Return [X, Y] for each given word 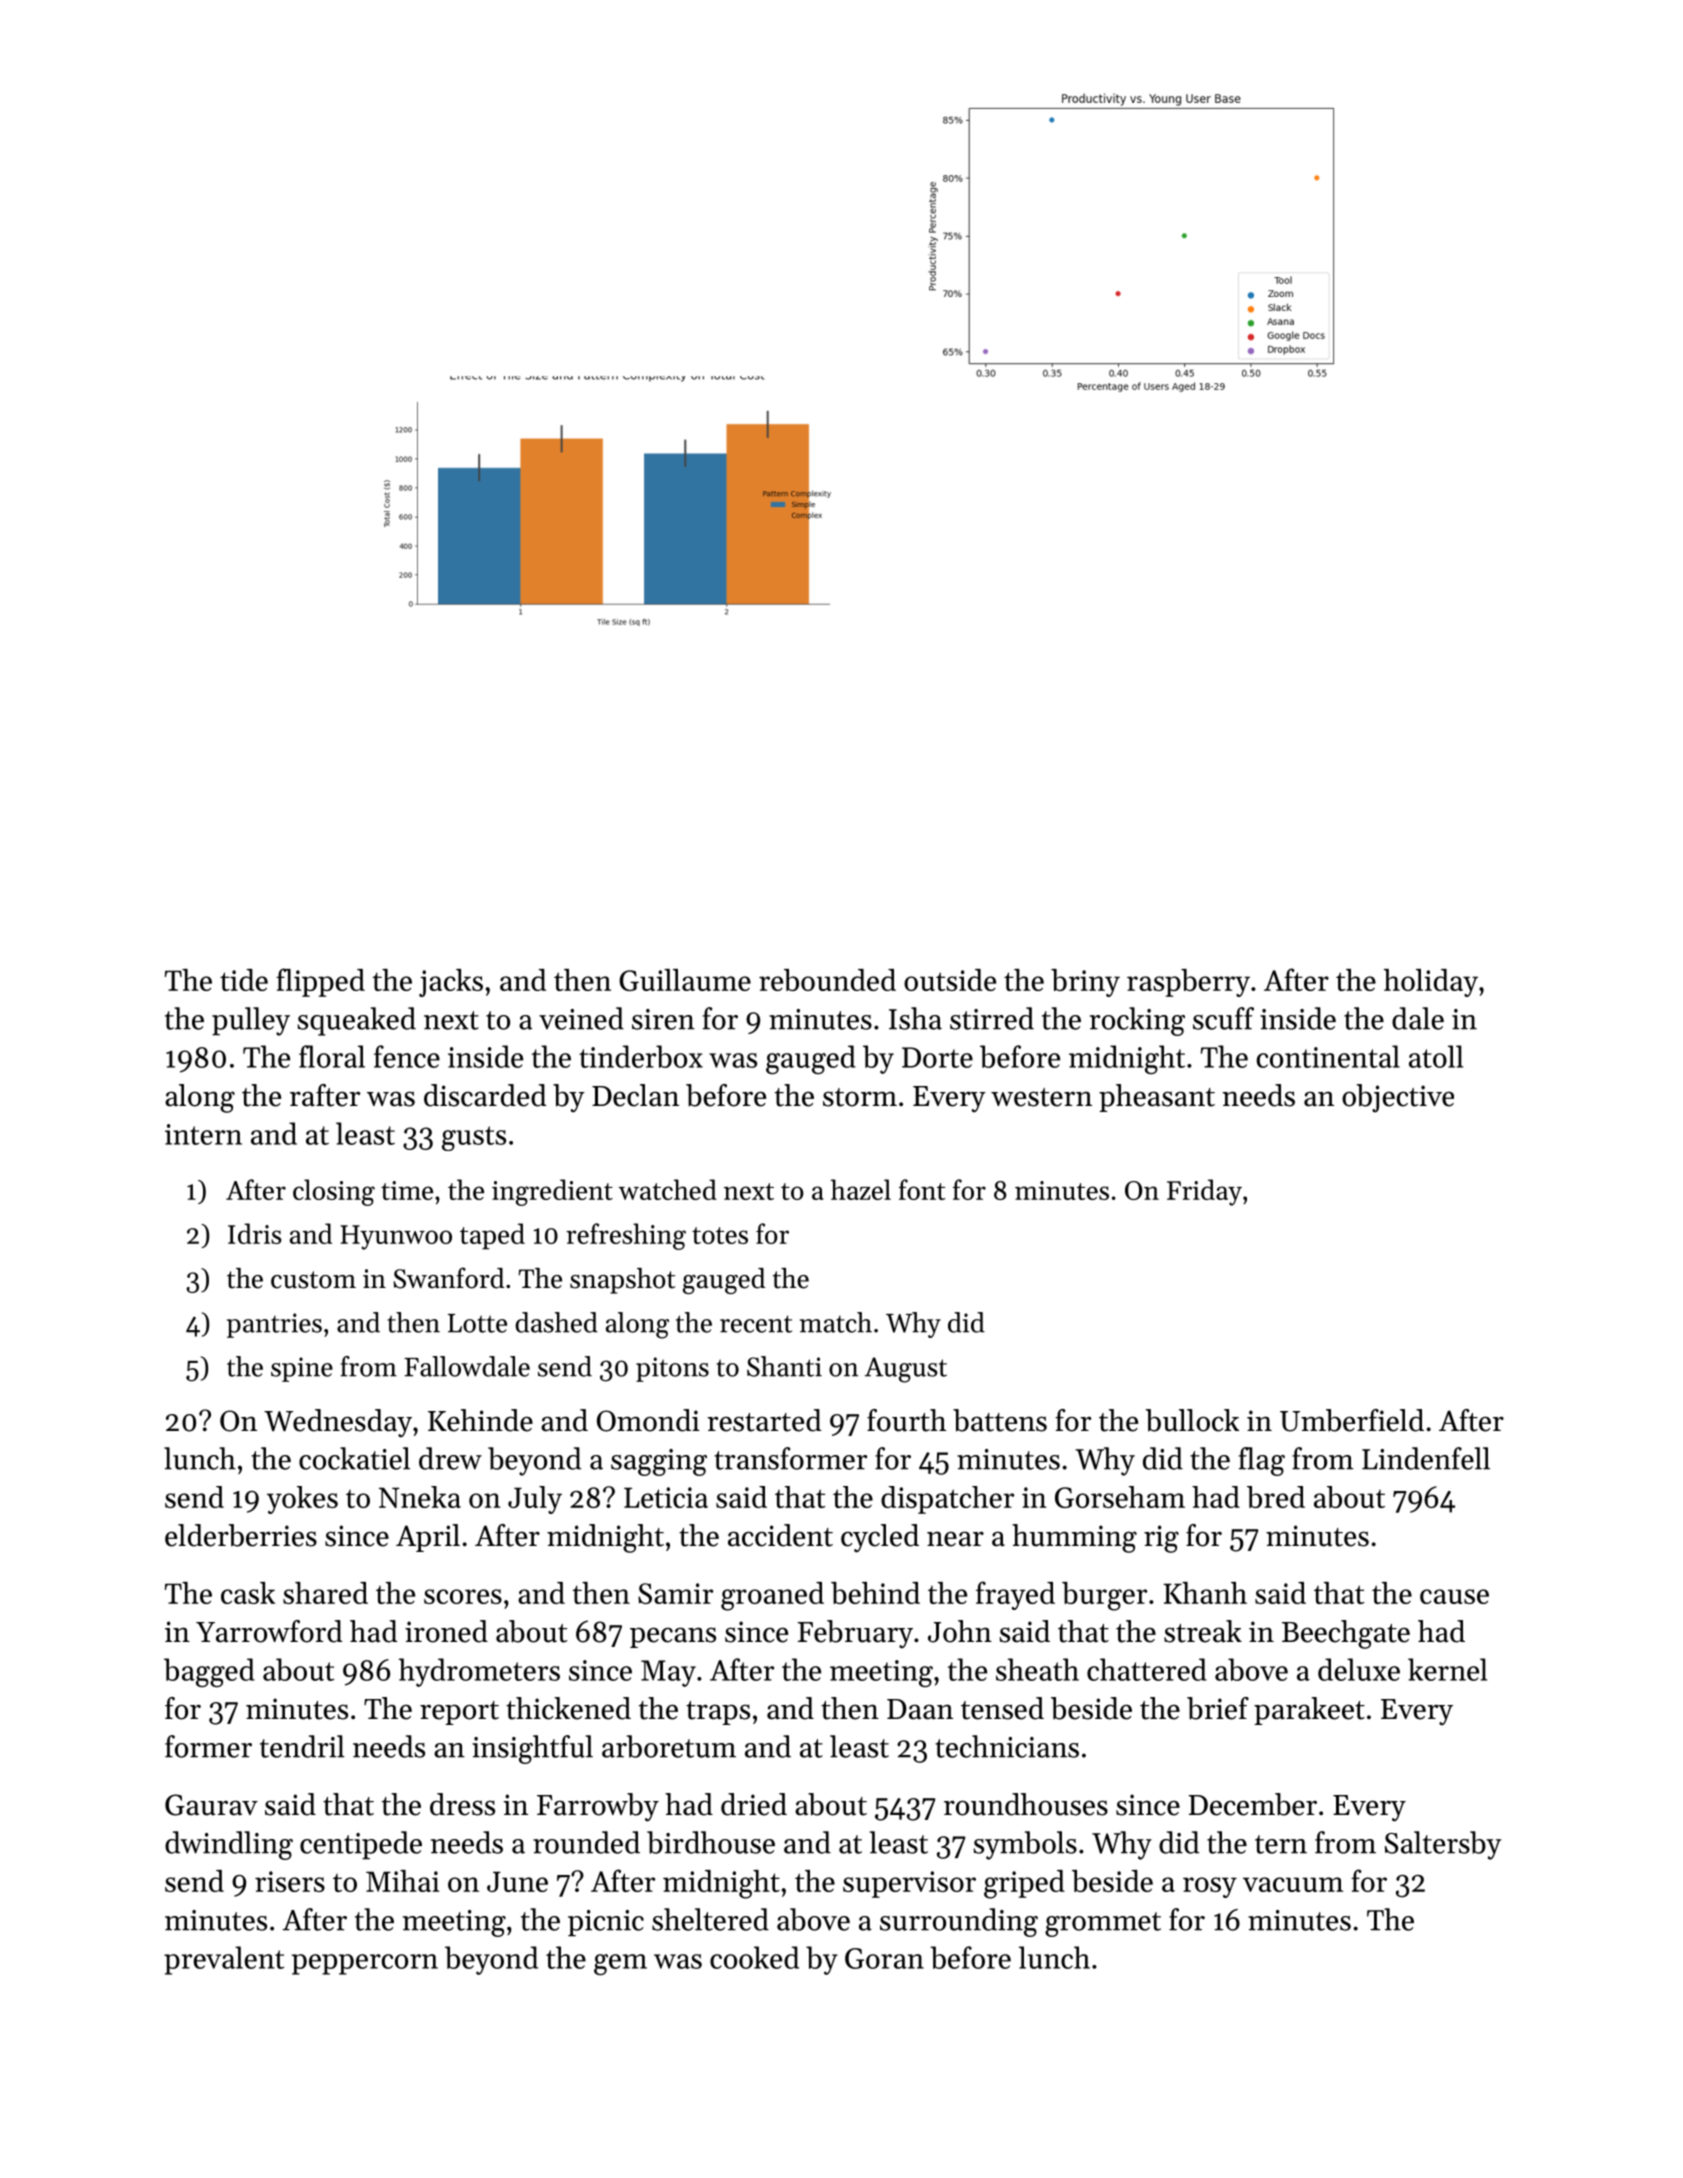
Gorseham [1120, 1497]
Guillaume [685, 980]
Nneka [420, 1497]
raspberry [1188, 983]
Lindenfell [1426, 1458]
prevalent [224, 1960]
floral [332, 1056]
